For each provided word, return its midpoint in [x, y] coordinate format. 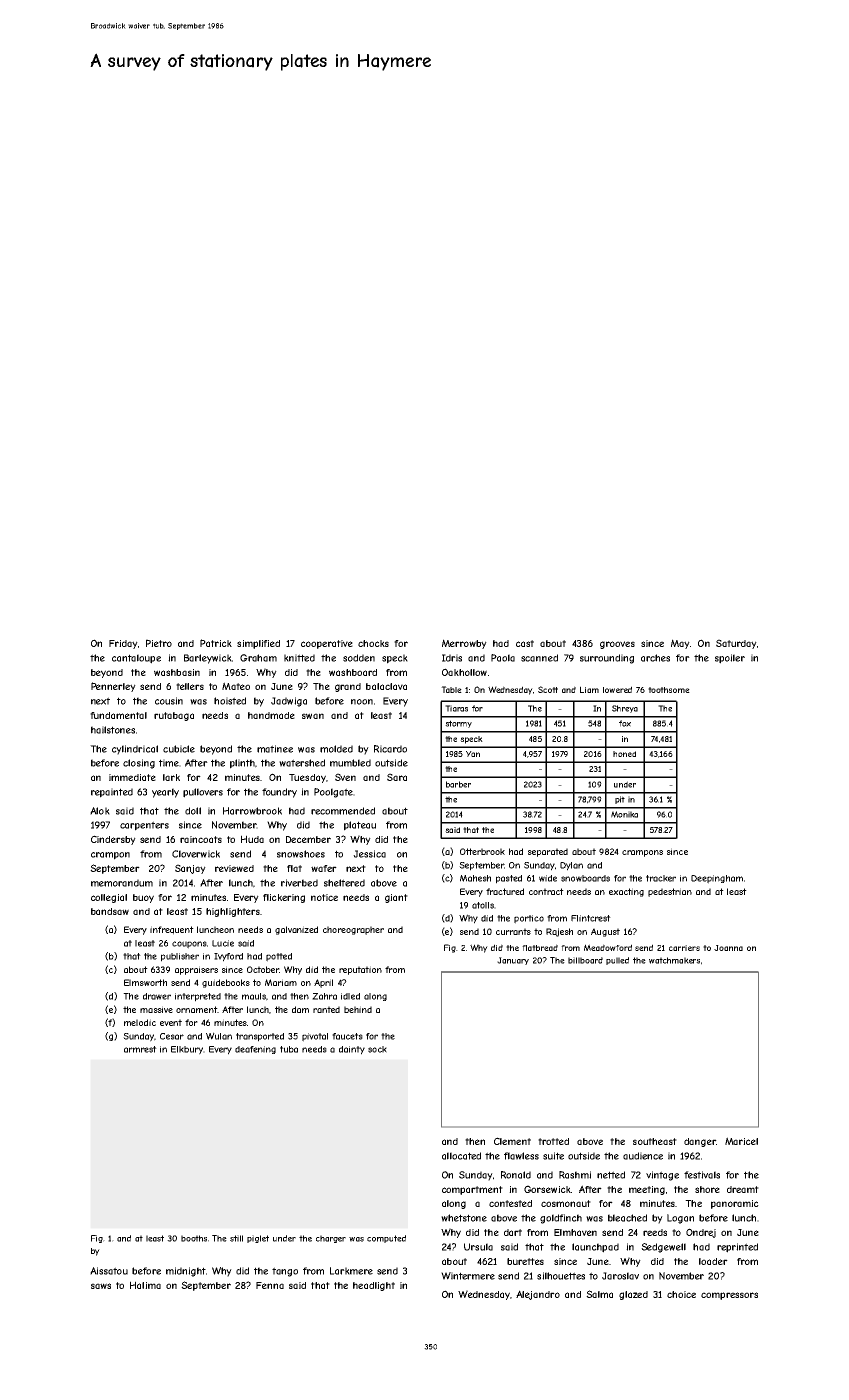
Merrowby [464, 644]
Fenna [270, 1285]
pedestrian [670, 892]
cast [525, 643]
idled [350, 996]
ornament [197, 1009]
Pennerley [113, 687]
